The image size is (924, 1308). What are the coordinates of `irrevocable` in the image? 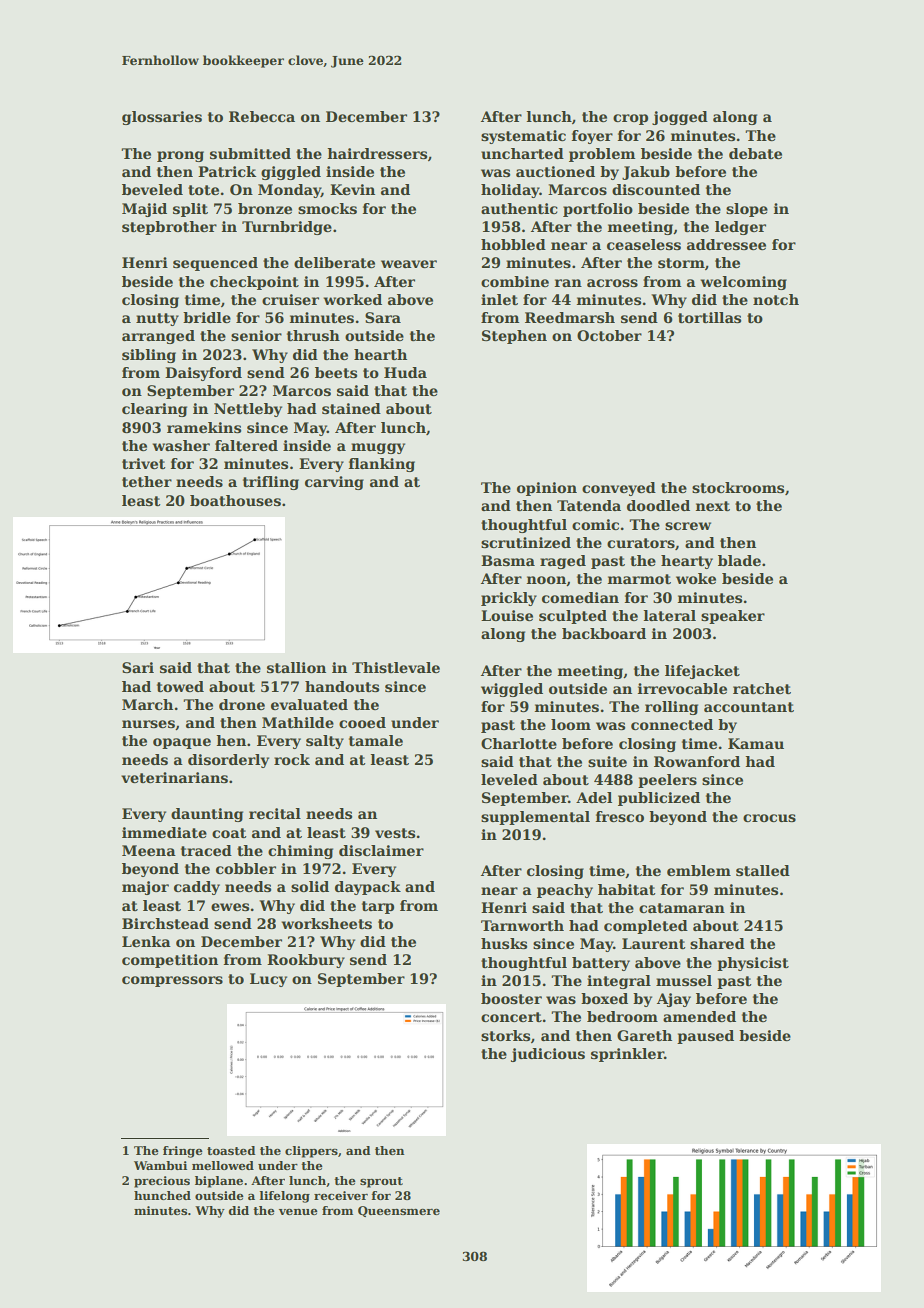 It's located at (682, 688).
